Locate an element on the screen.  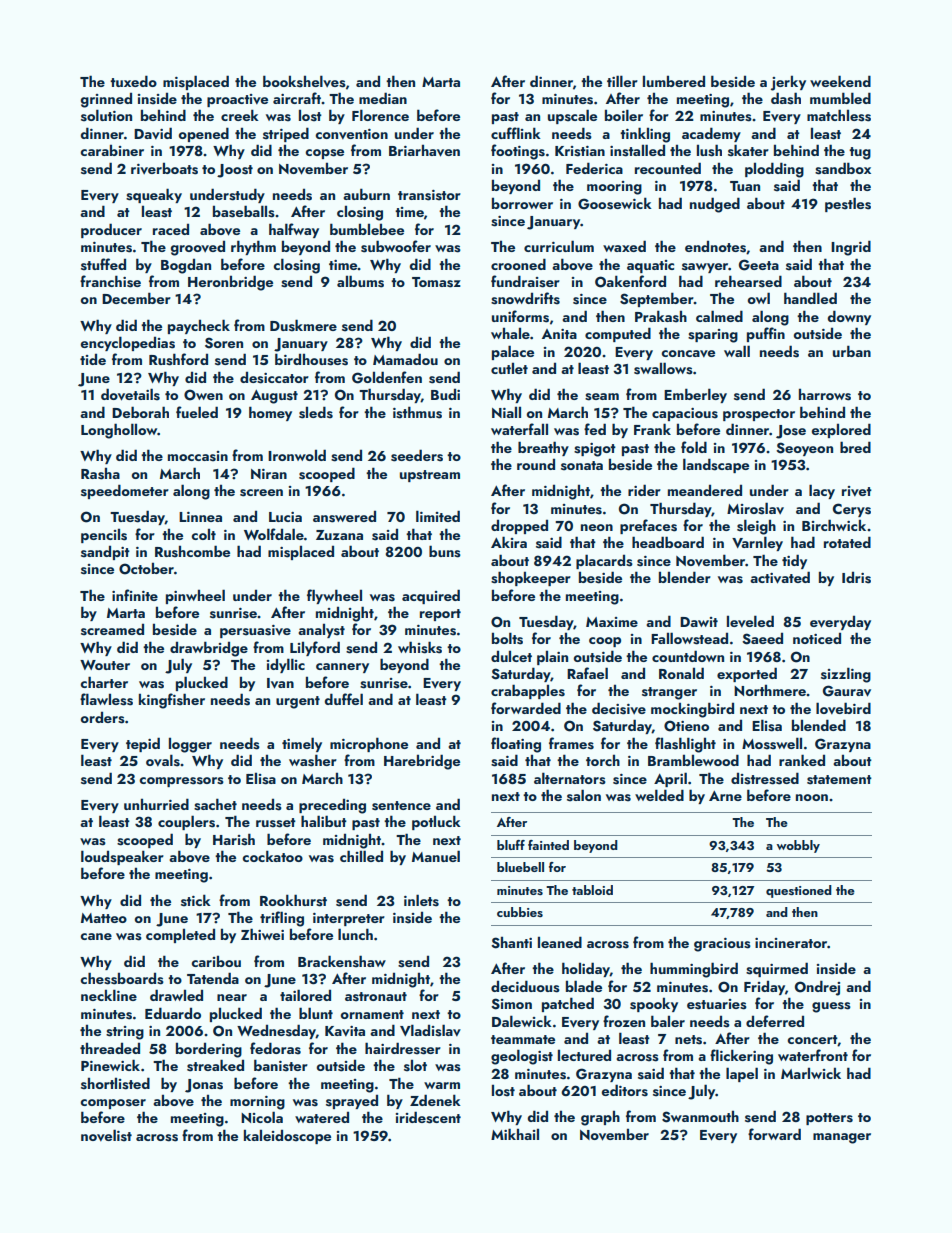
bookshelves is located at coordinates (304, 81).
